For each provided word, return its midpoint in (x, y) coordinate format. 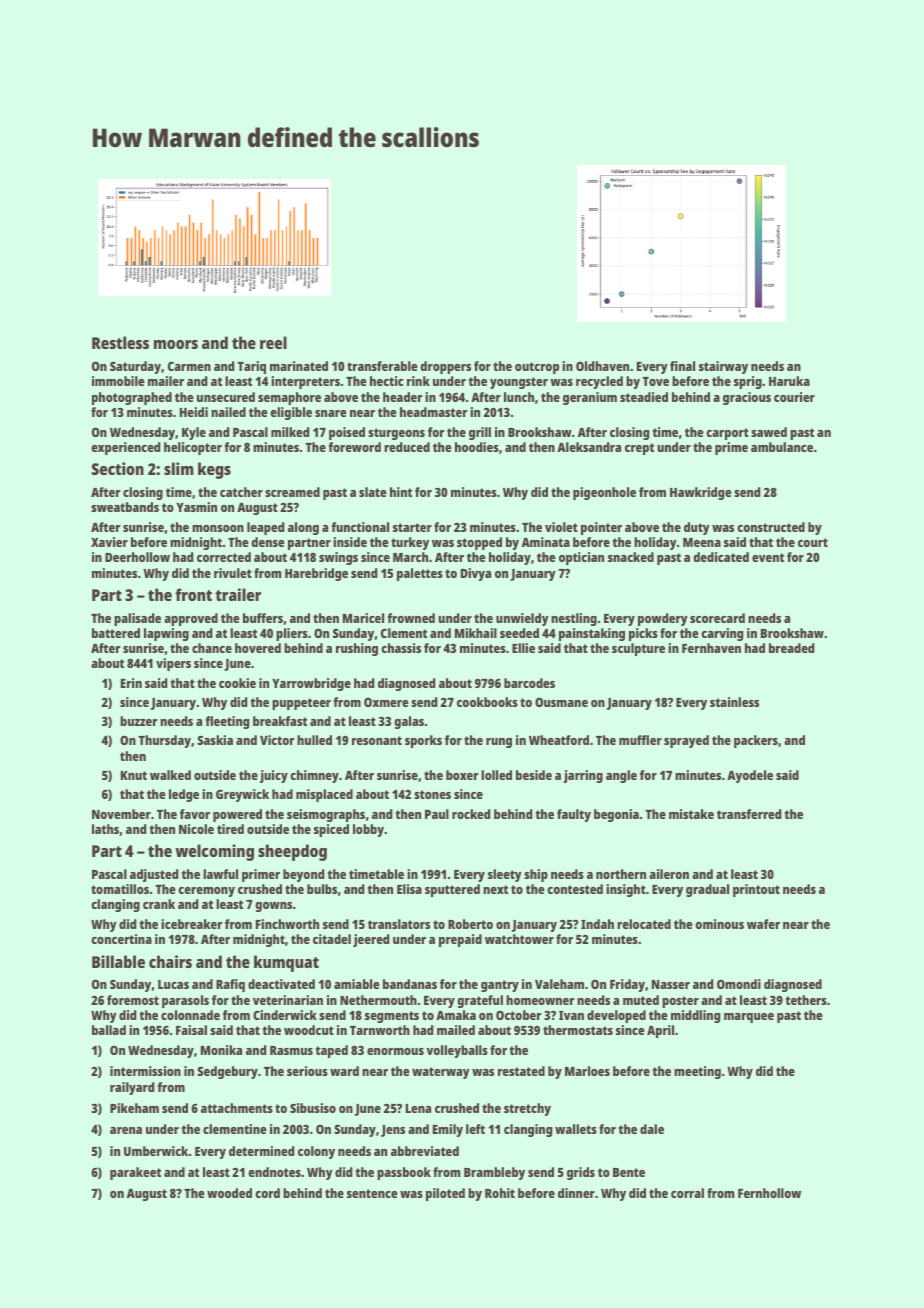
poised (347, 433)
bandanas (410, 984)
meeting (697, 1072)
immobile (118, 381)
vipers (173, 664)
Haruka (789, 381)
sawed (769, 432)
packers (756, 741)
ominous (719, 924)
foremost (133, 1000)
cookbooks (487, 702)
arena (126, 1130)
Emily (448, 1130)
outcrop (537, 368)
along (303, 528)
